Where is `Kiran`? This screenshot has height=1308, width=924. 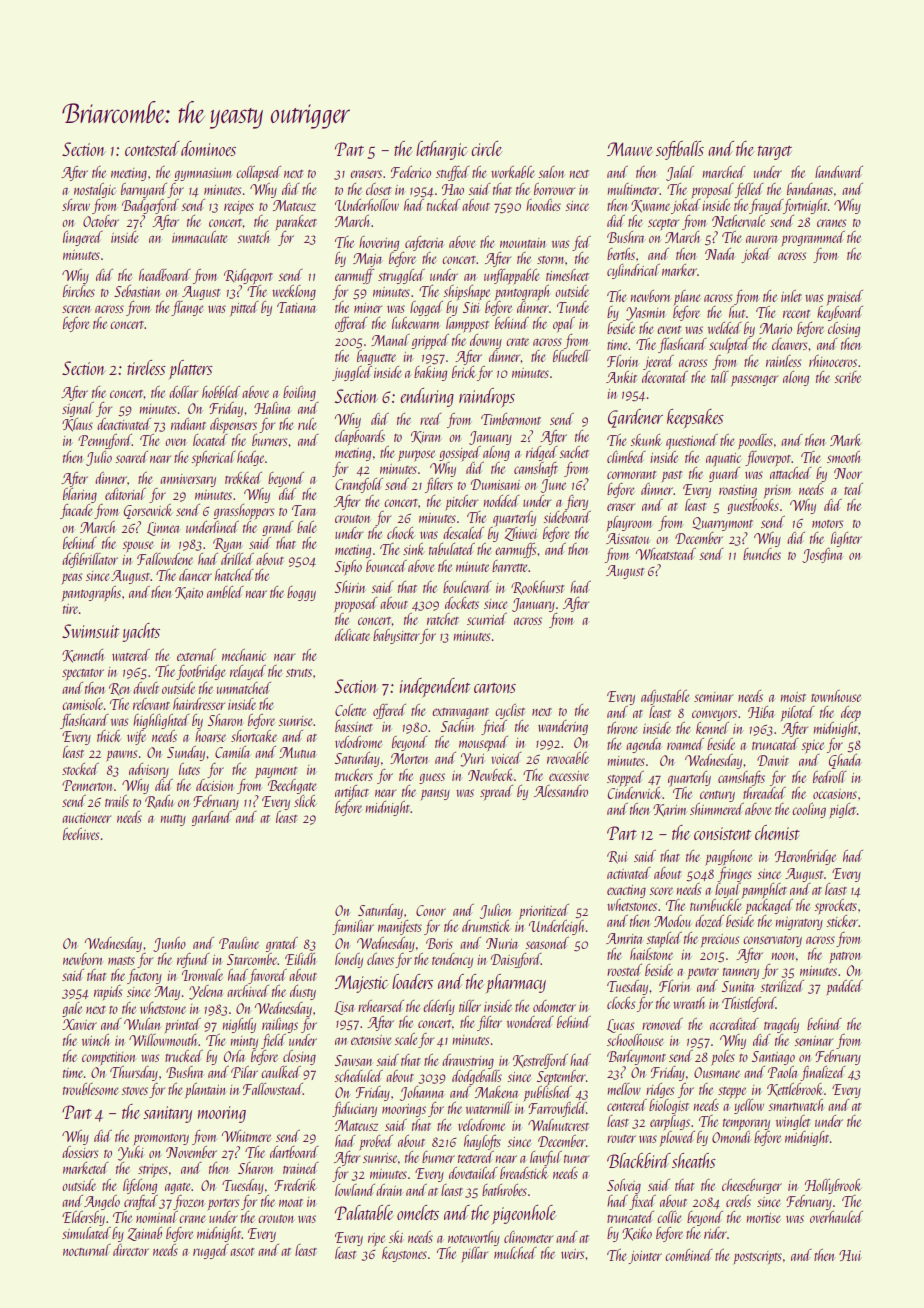
Kiran is located at coordinates (426, 437).
